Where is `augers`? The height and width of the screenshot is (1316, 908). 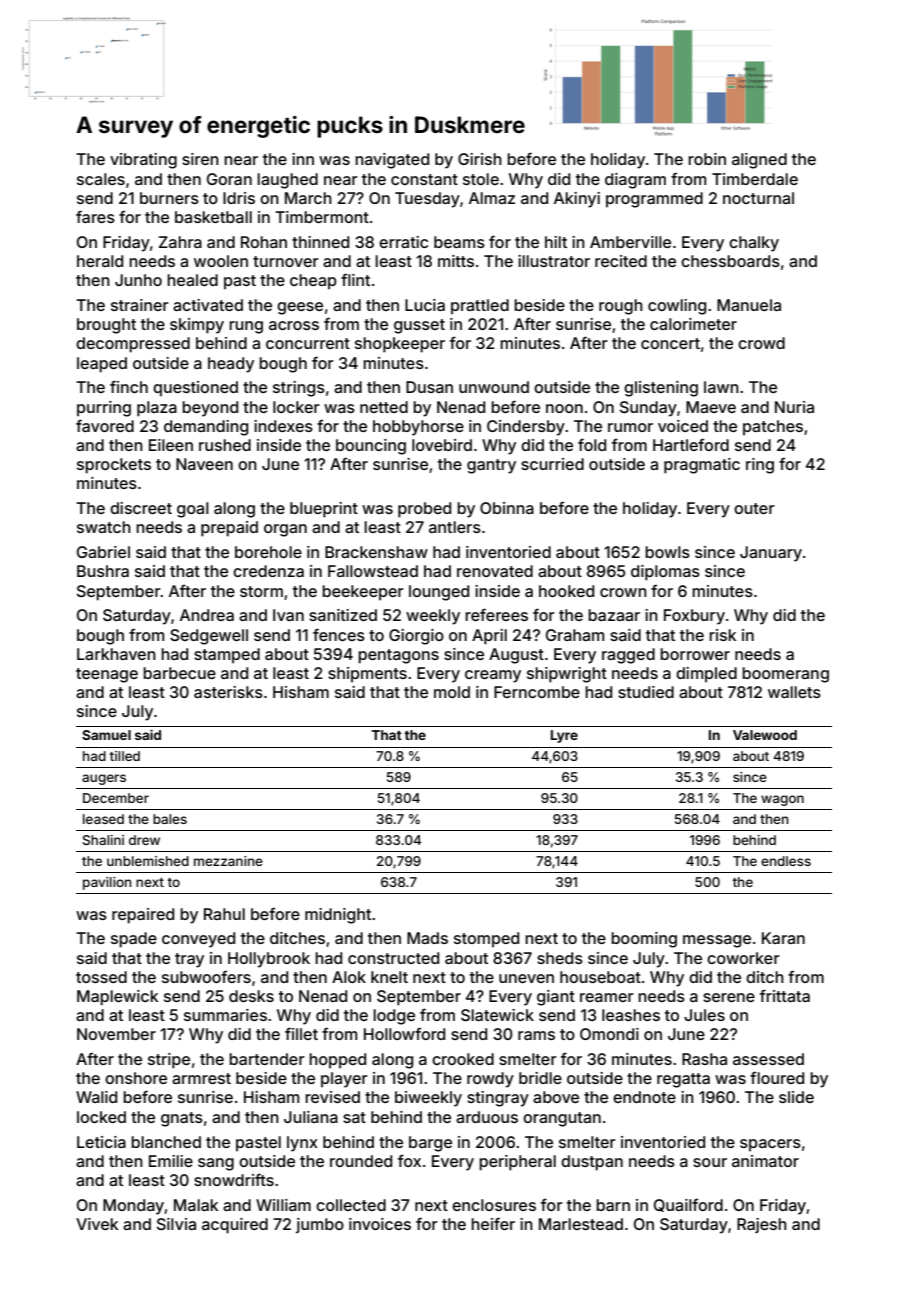
augers is located at coordinates (104, 779).
